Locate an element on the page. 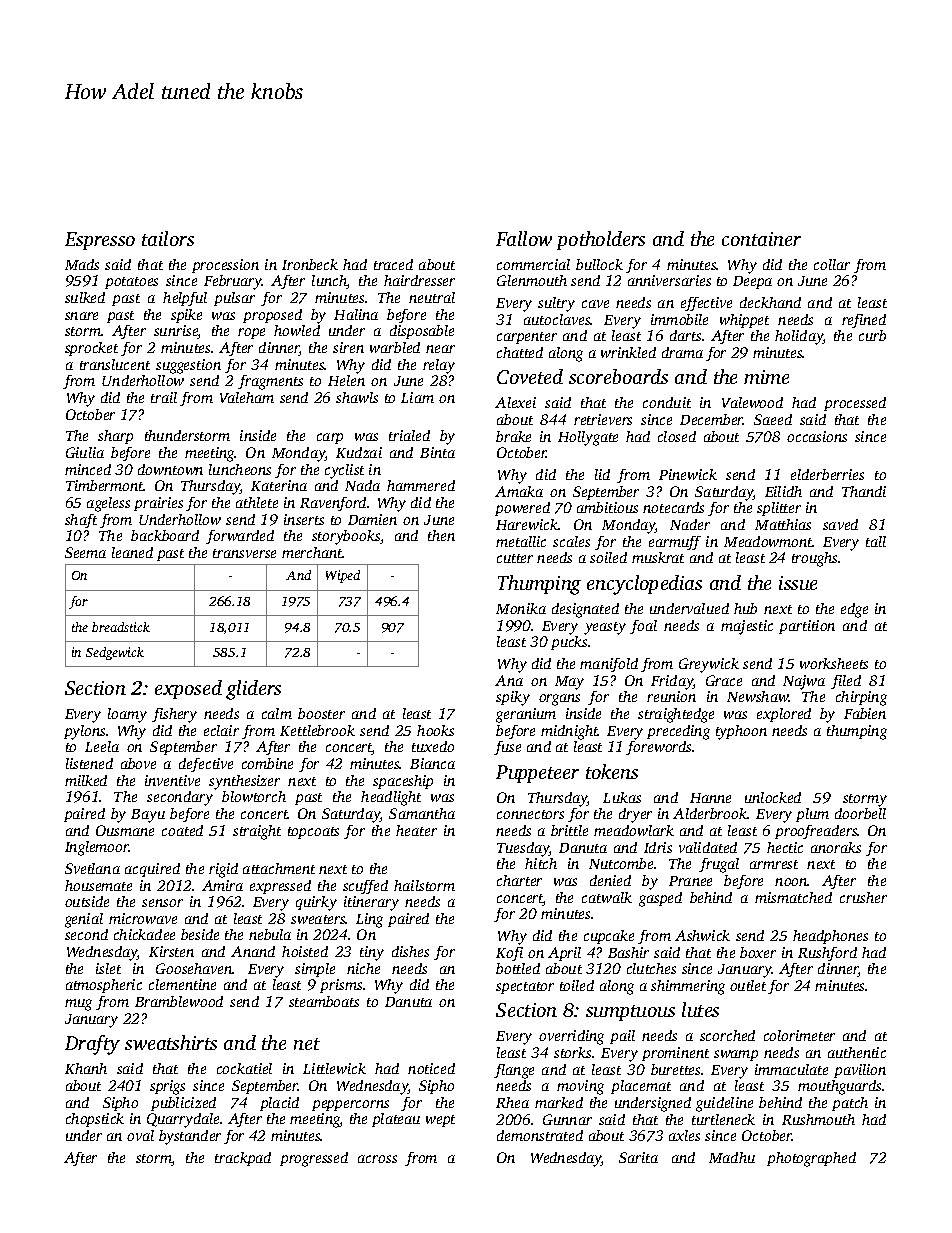 The image size is (952, 1233). blowtorch is located at coordinates (254, 796).
